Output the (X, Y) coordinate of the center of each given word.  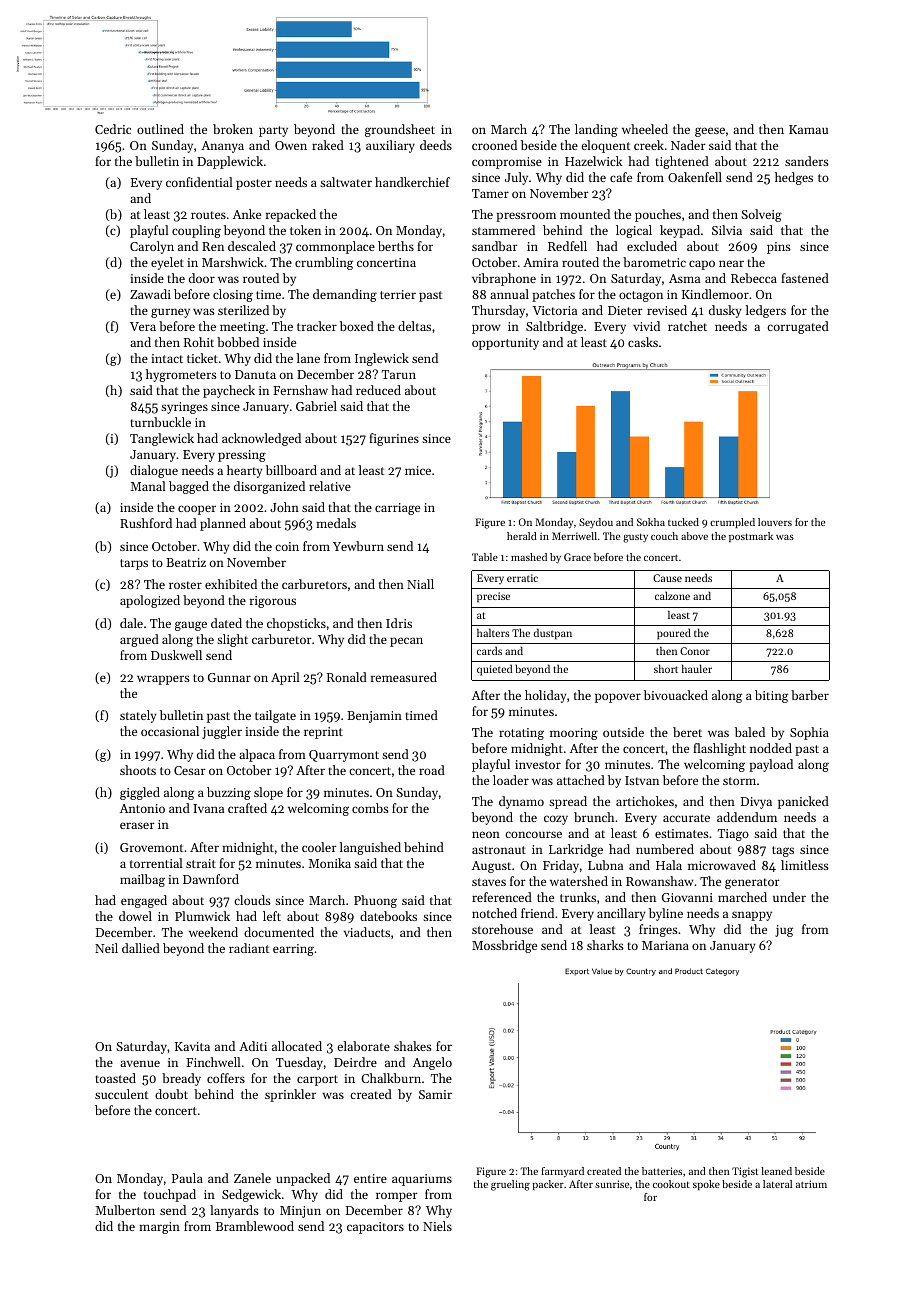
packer (548, 1185)
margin (159, 1228)
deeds (436, 145)
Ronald (347, 677)
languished (370, 848)
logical (634, 231)
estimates (682, 833)
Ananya (222, 147)
